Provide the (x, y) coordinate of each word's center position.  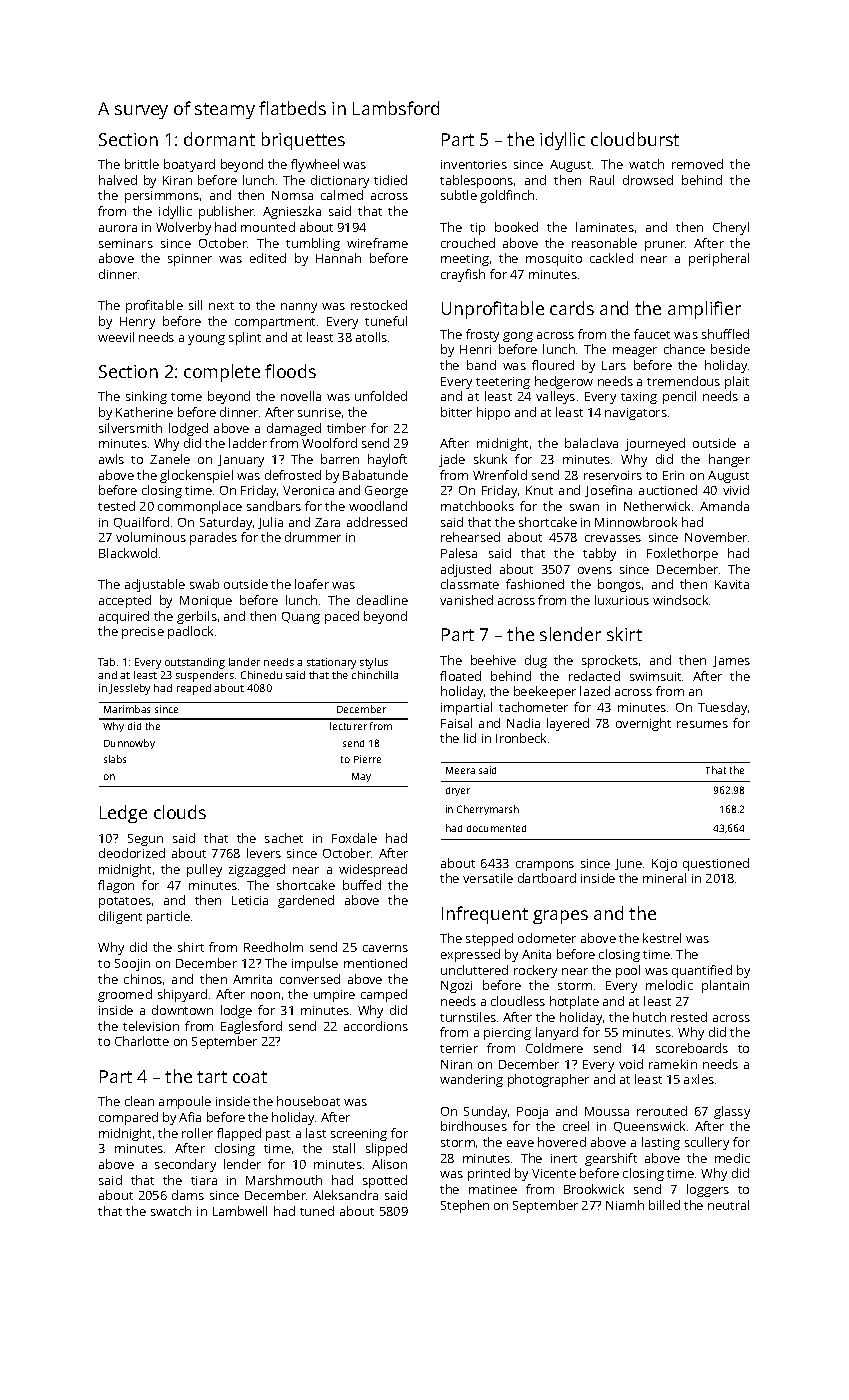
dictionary (340, 181)
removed (697, 164)
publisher (227, 212)
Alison (389, 1164)
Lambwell (240, 1211)
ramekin (673, 1064)
